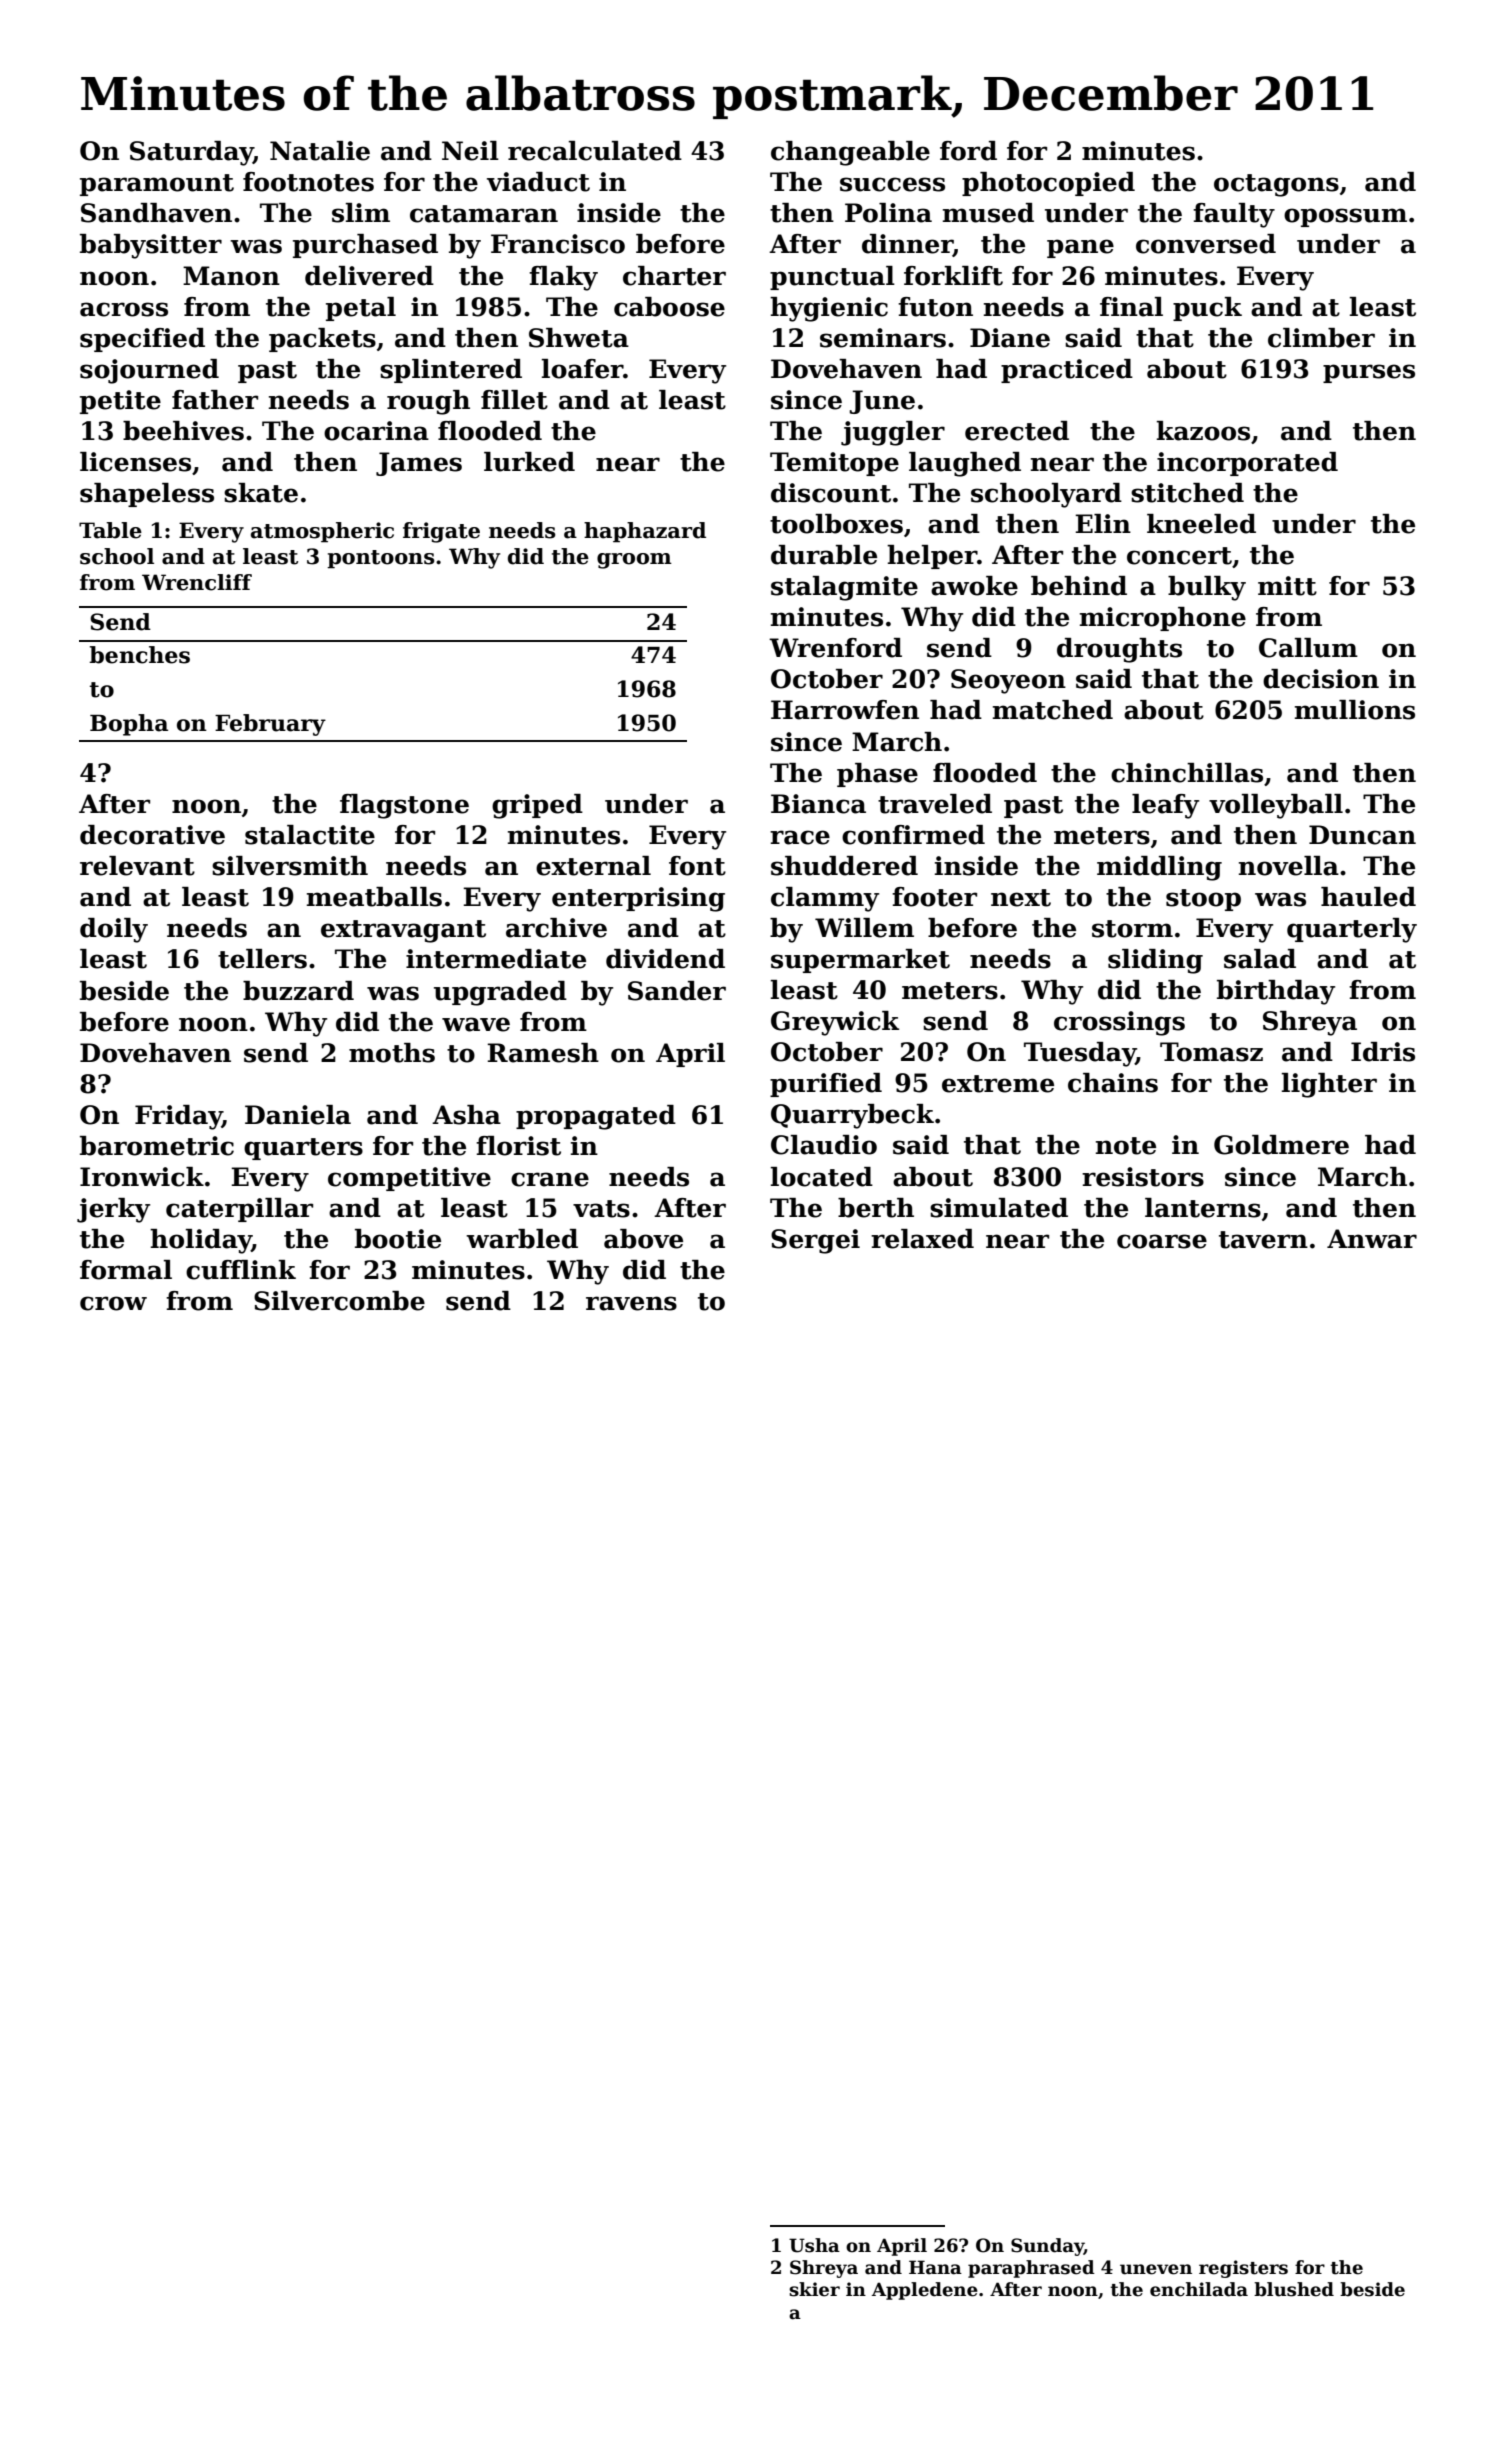 This image has height=2464, width=1496. Describe the element at coordinates (157, 1146) in the image. I see `barometric` at that location.
